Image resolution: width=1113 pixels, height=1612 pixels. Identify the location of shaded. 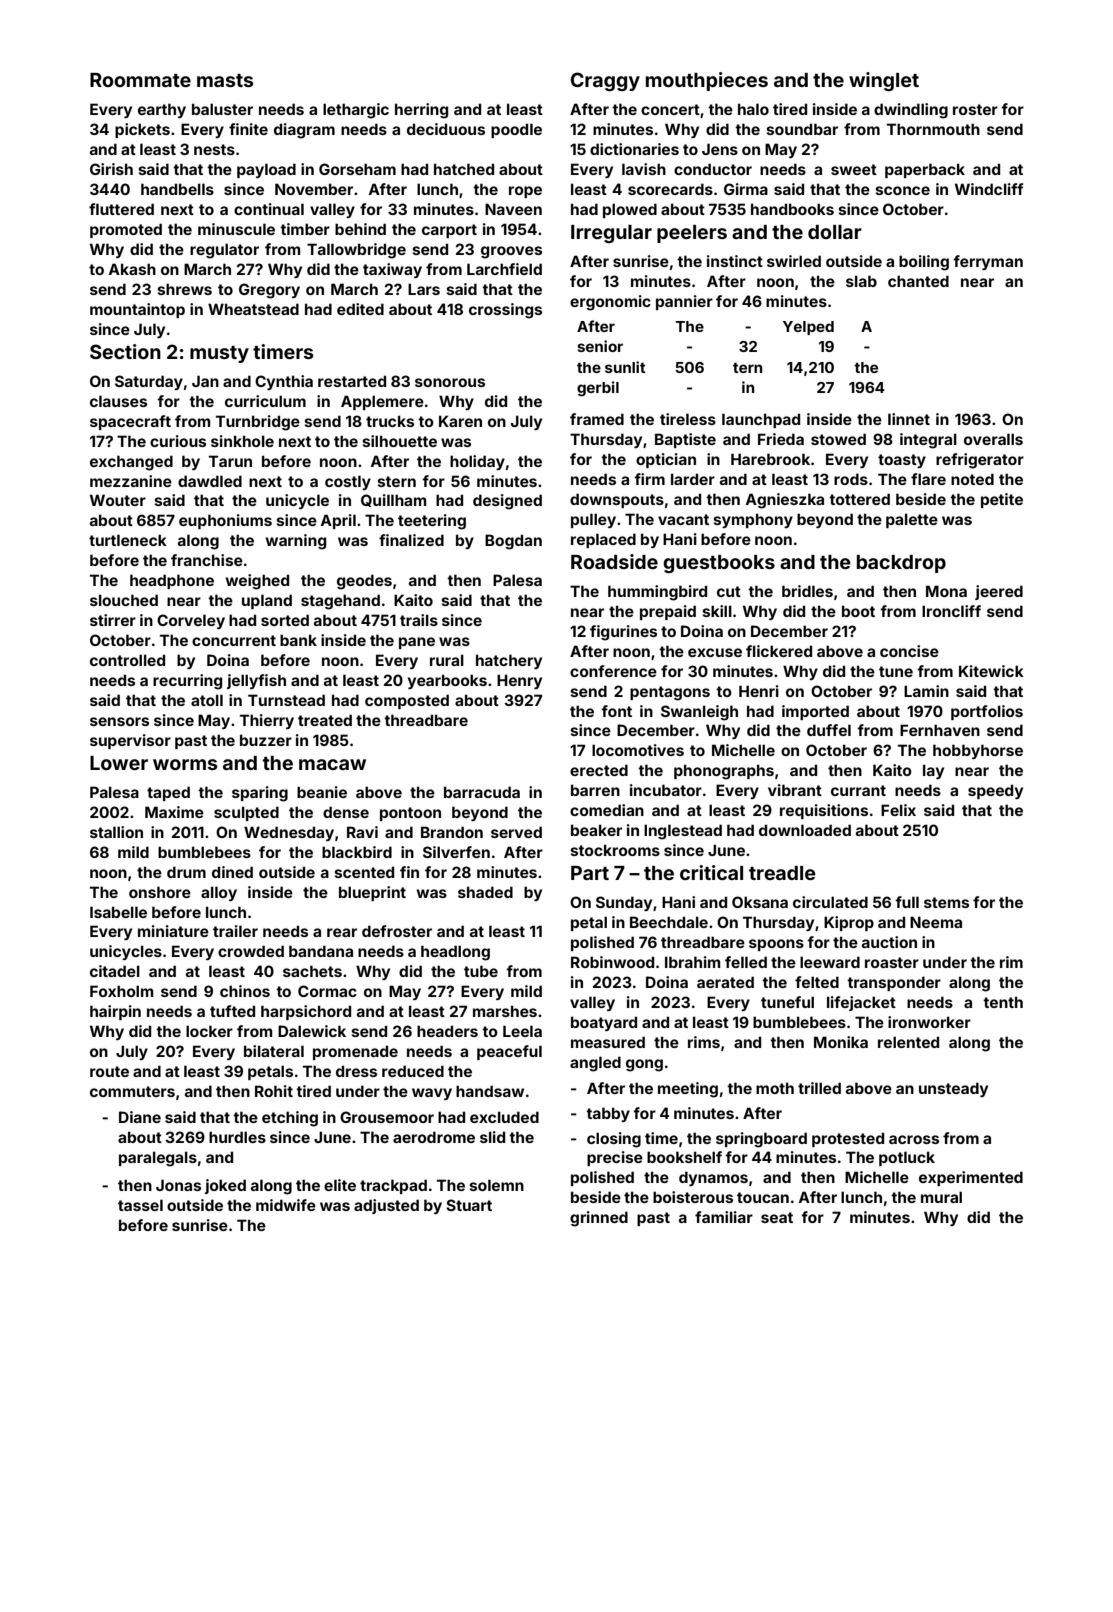
(485, 892).
